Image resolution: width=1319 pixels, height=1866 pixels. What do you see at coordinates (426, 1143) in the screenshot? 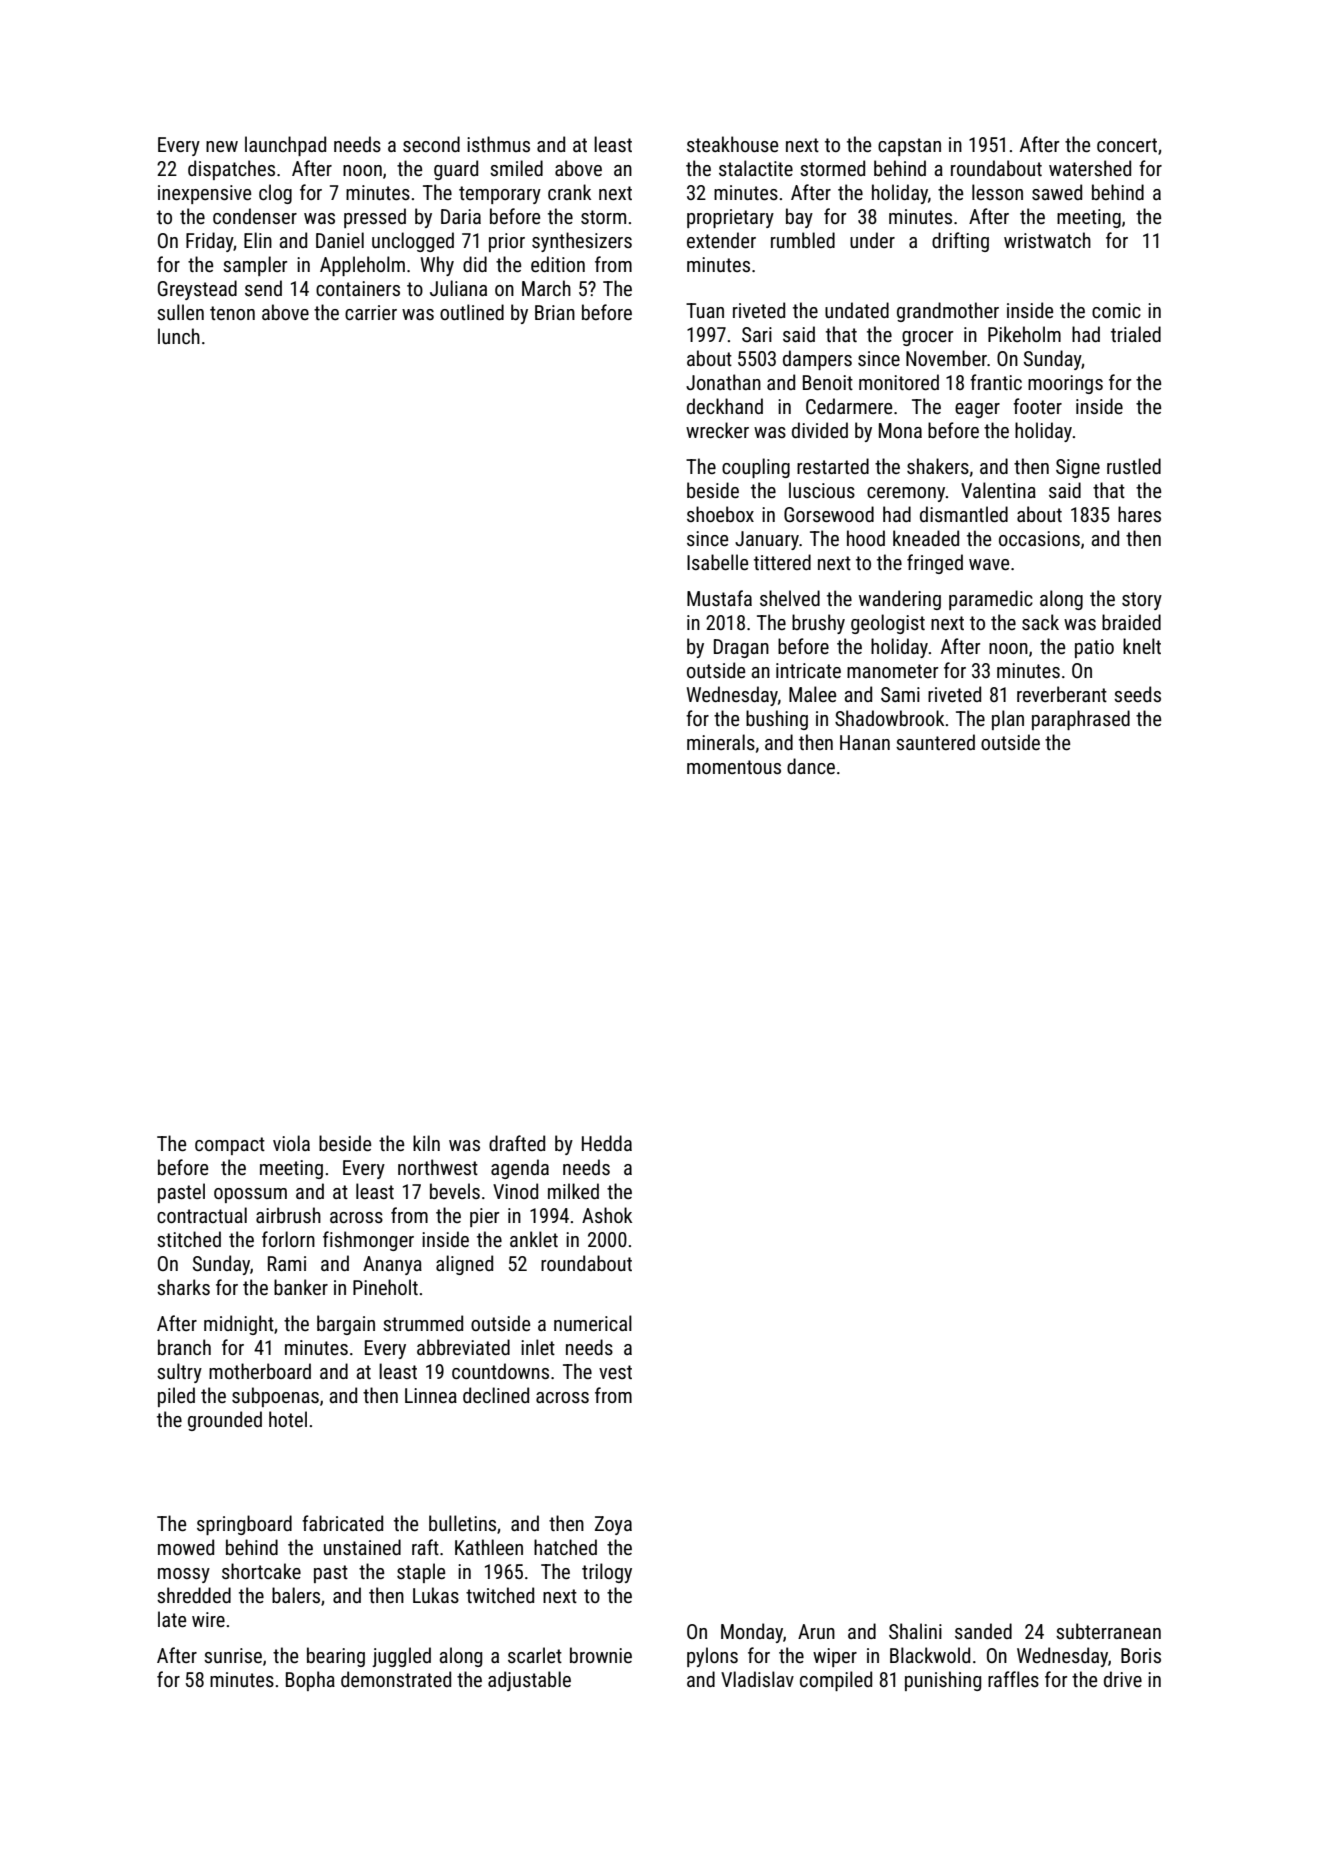
I see `kiln` at bounding box center [426, 1143].
